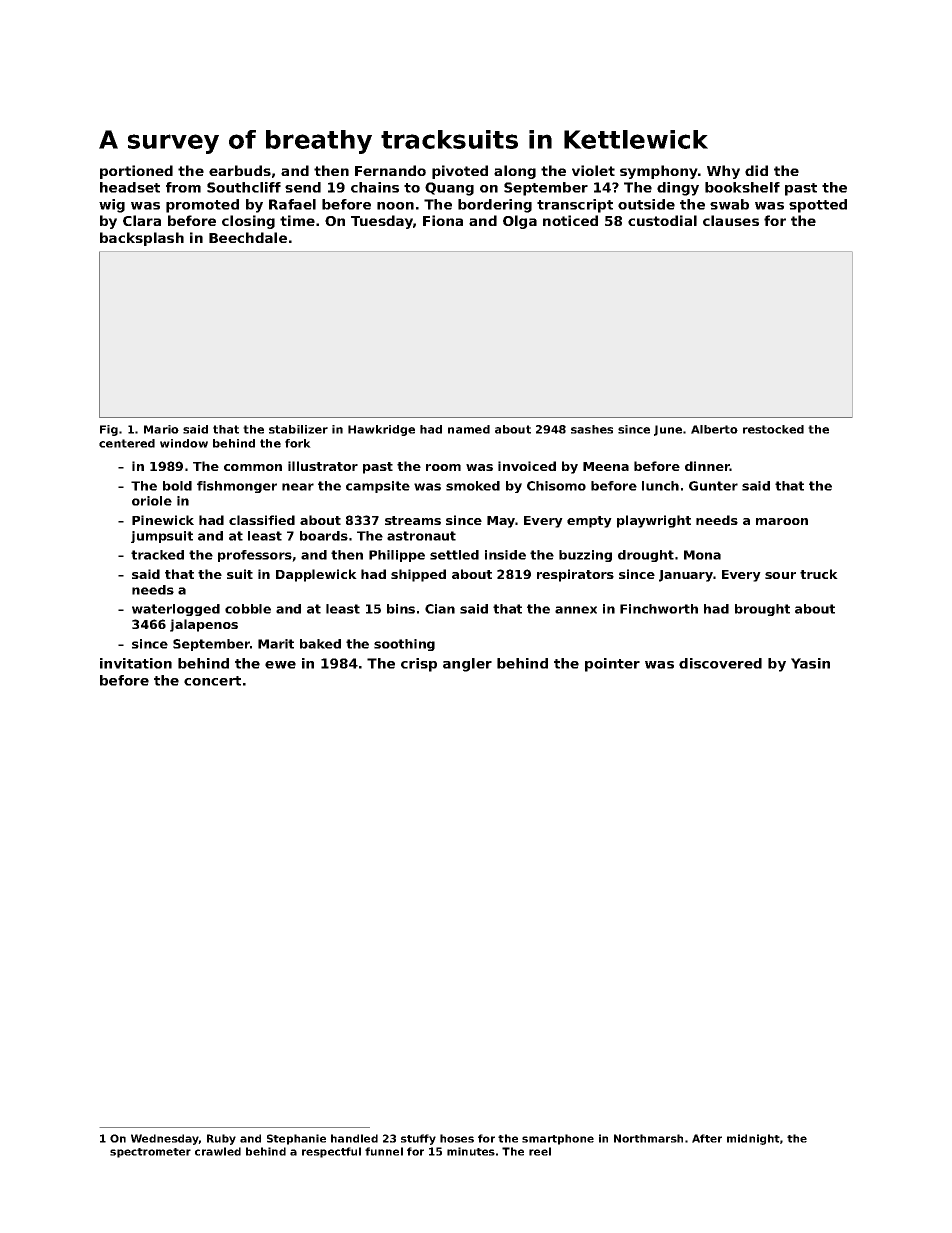 This image has height=1233, width=952. Describe the element at coordinates (303, 187) in the image. I see `send` at that location.
